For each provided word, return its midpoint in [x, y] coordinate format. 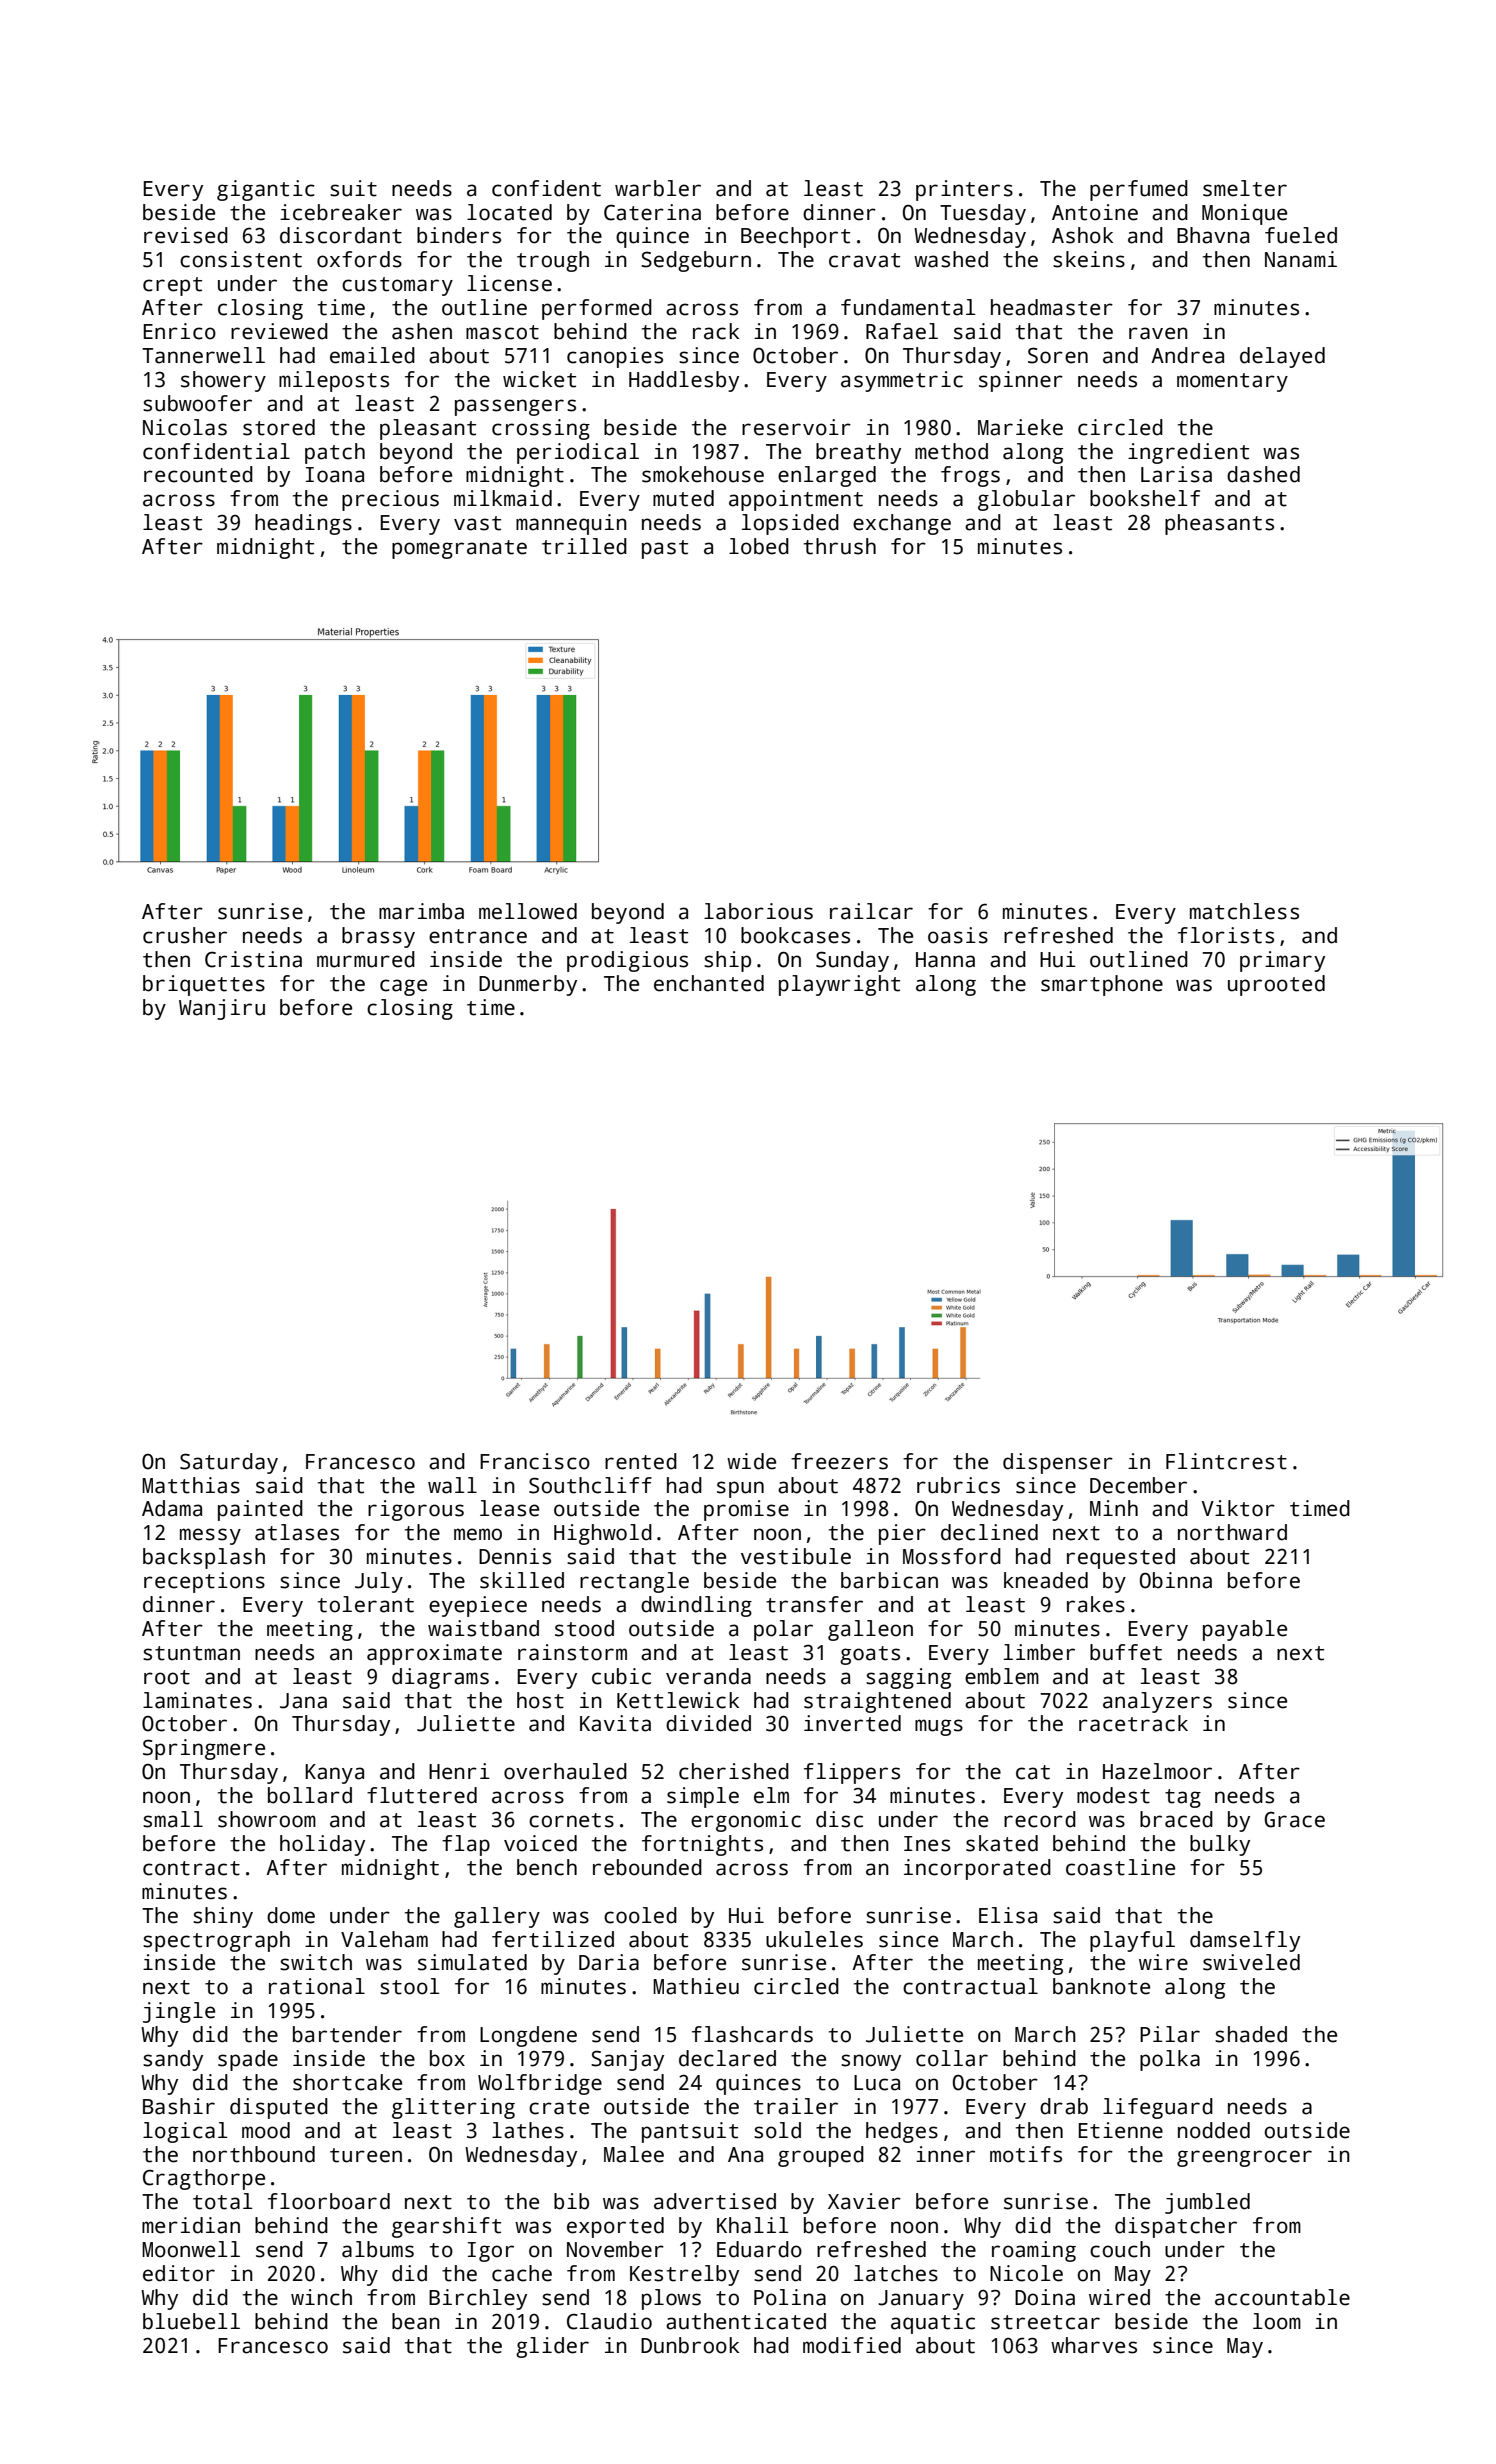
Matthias [191, 1485]
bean [416, 2321]
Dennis [515, 1556]
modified [852, 2345]
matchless [1244, 911]
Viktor [1238, 1508]
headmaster [1052, 307]
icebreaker [341, 212]
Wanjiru [222, 1009]
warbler [658, 188]
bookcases [795, 935]
